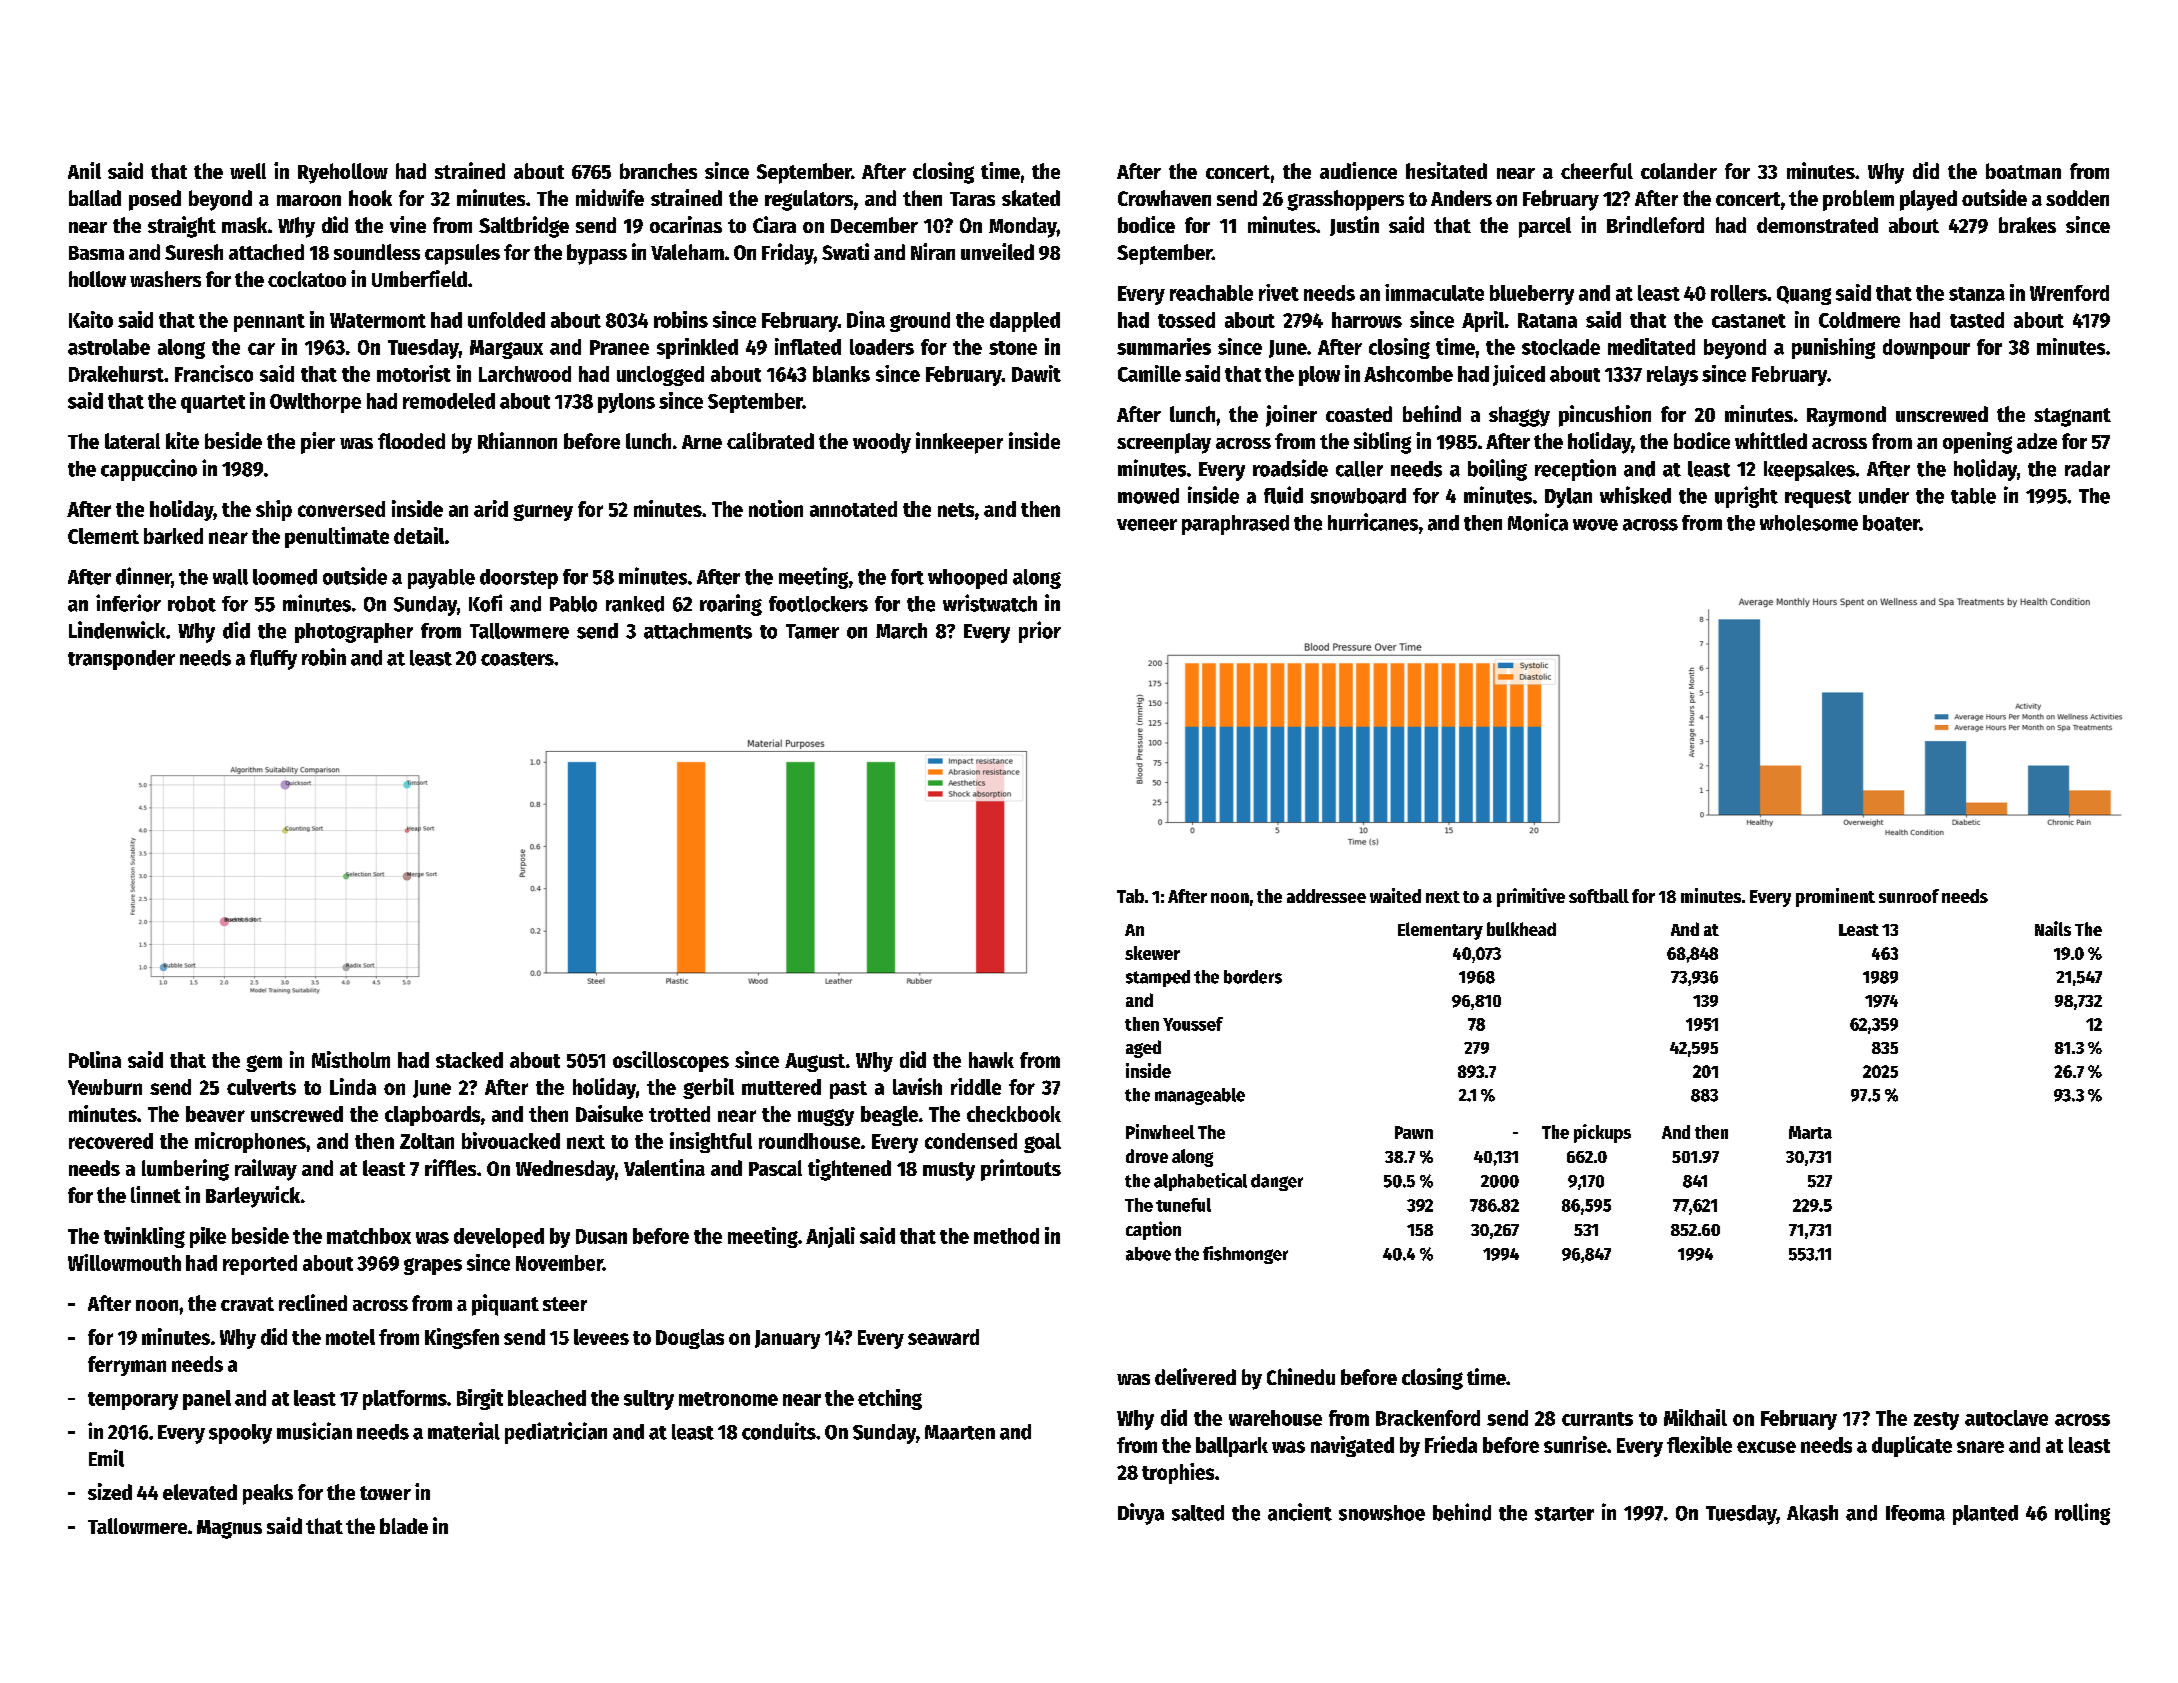  What do you see at coordinates (1195, 1376) in the screenshot?
I see `delivered` at bounding box center [1195, 1376].
